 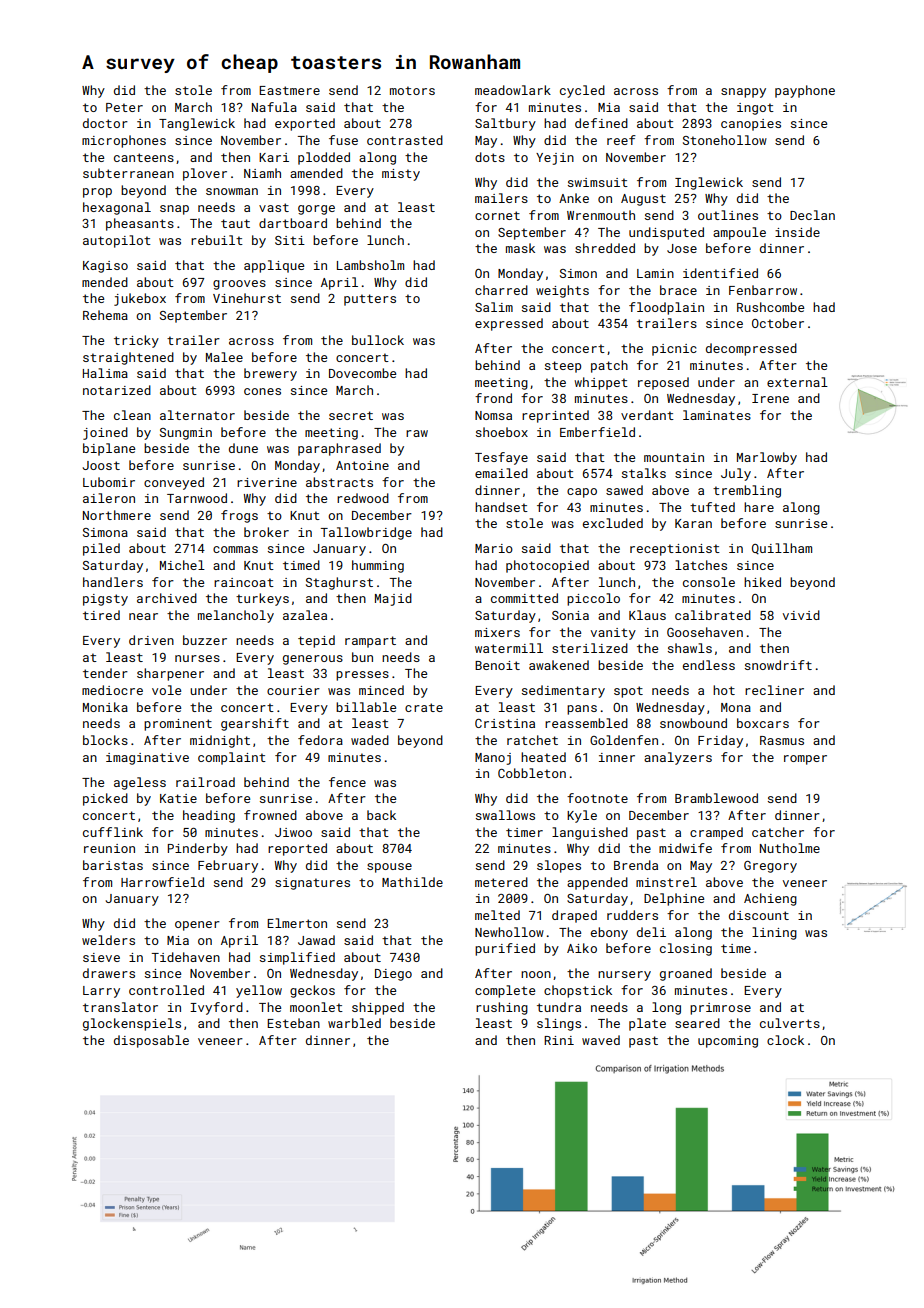 I want to click on opener, so click(x=197, y=926).
